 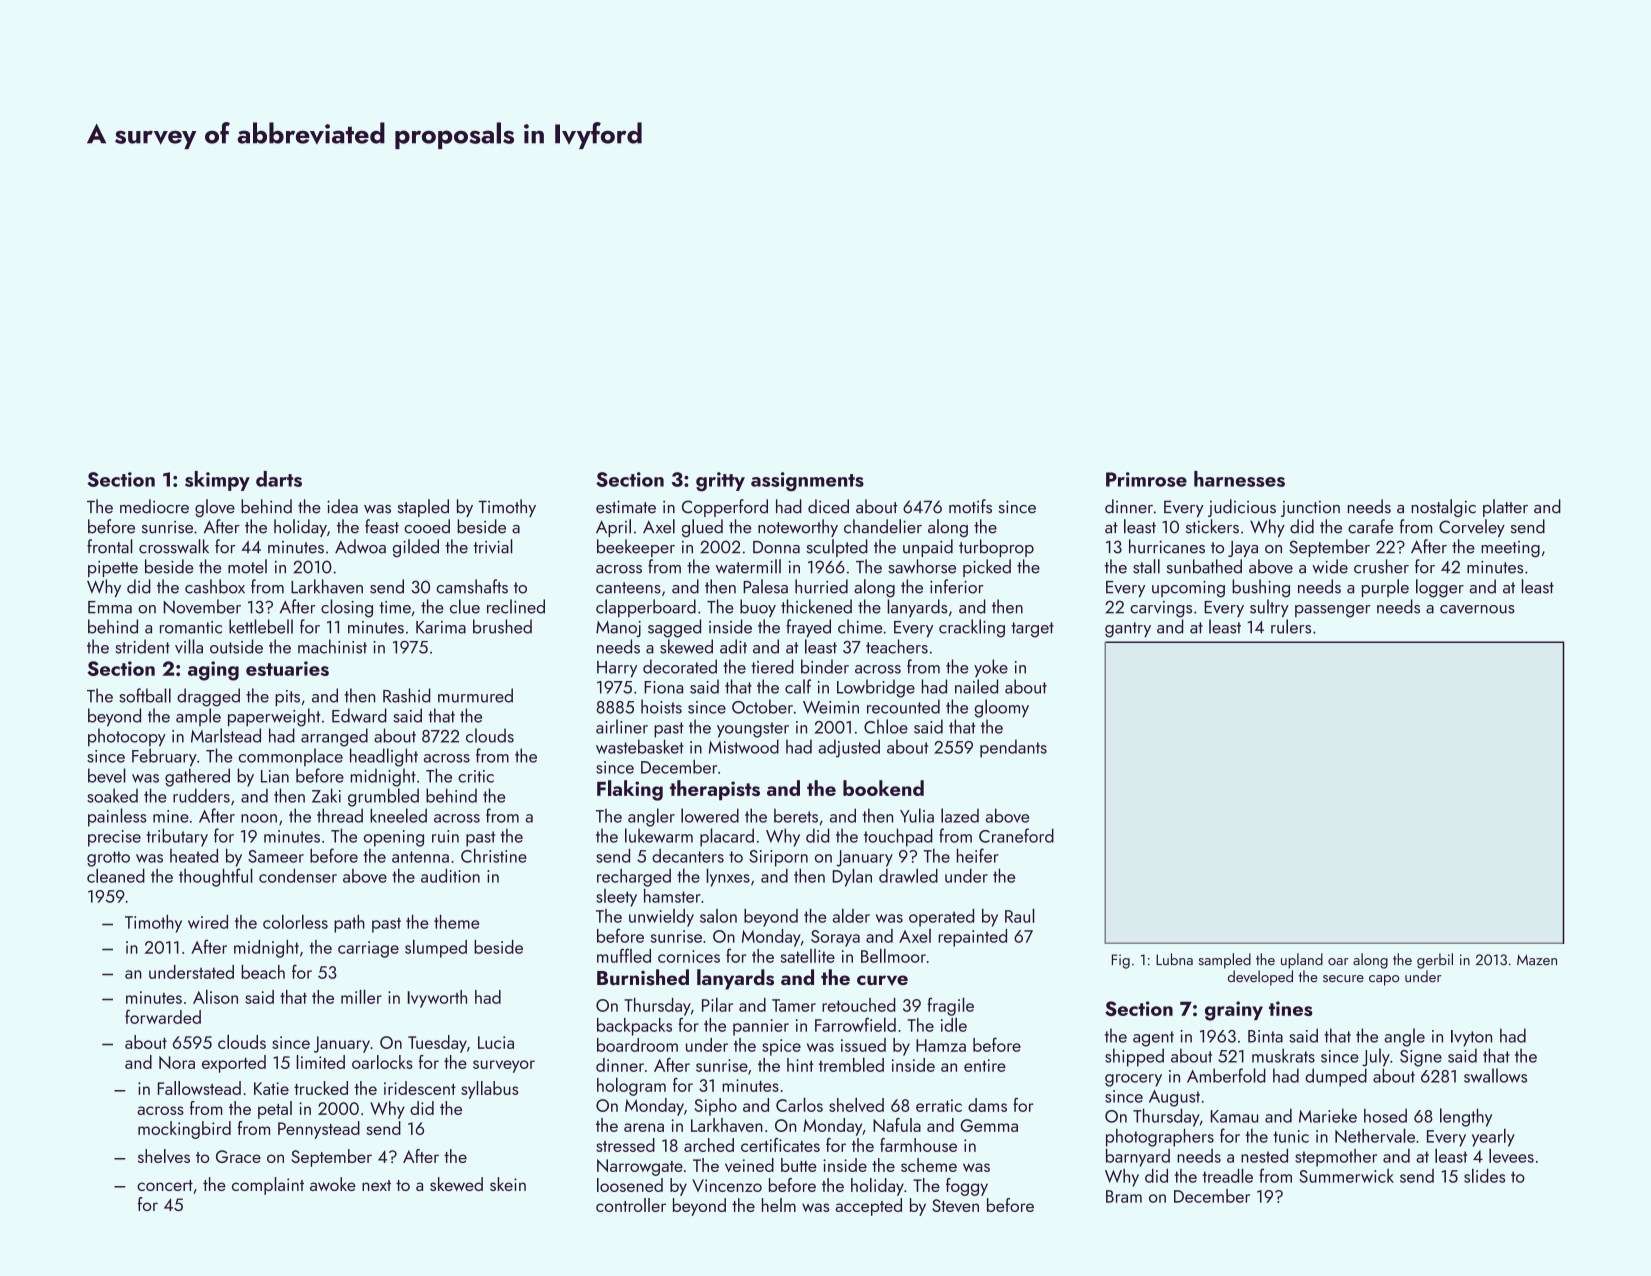 What do you see at coordinates (624, 955) in the screenshot?
I see `muffled` at bounding box center [624, 955].
